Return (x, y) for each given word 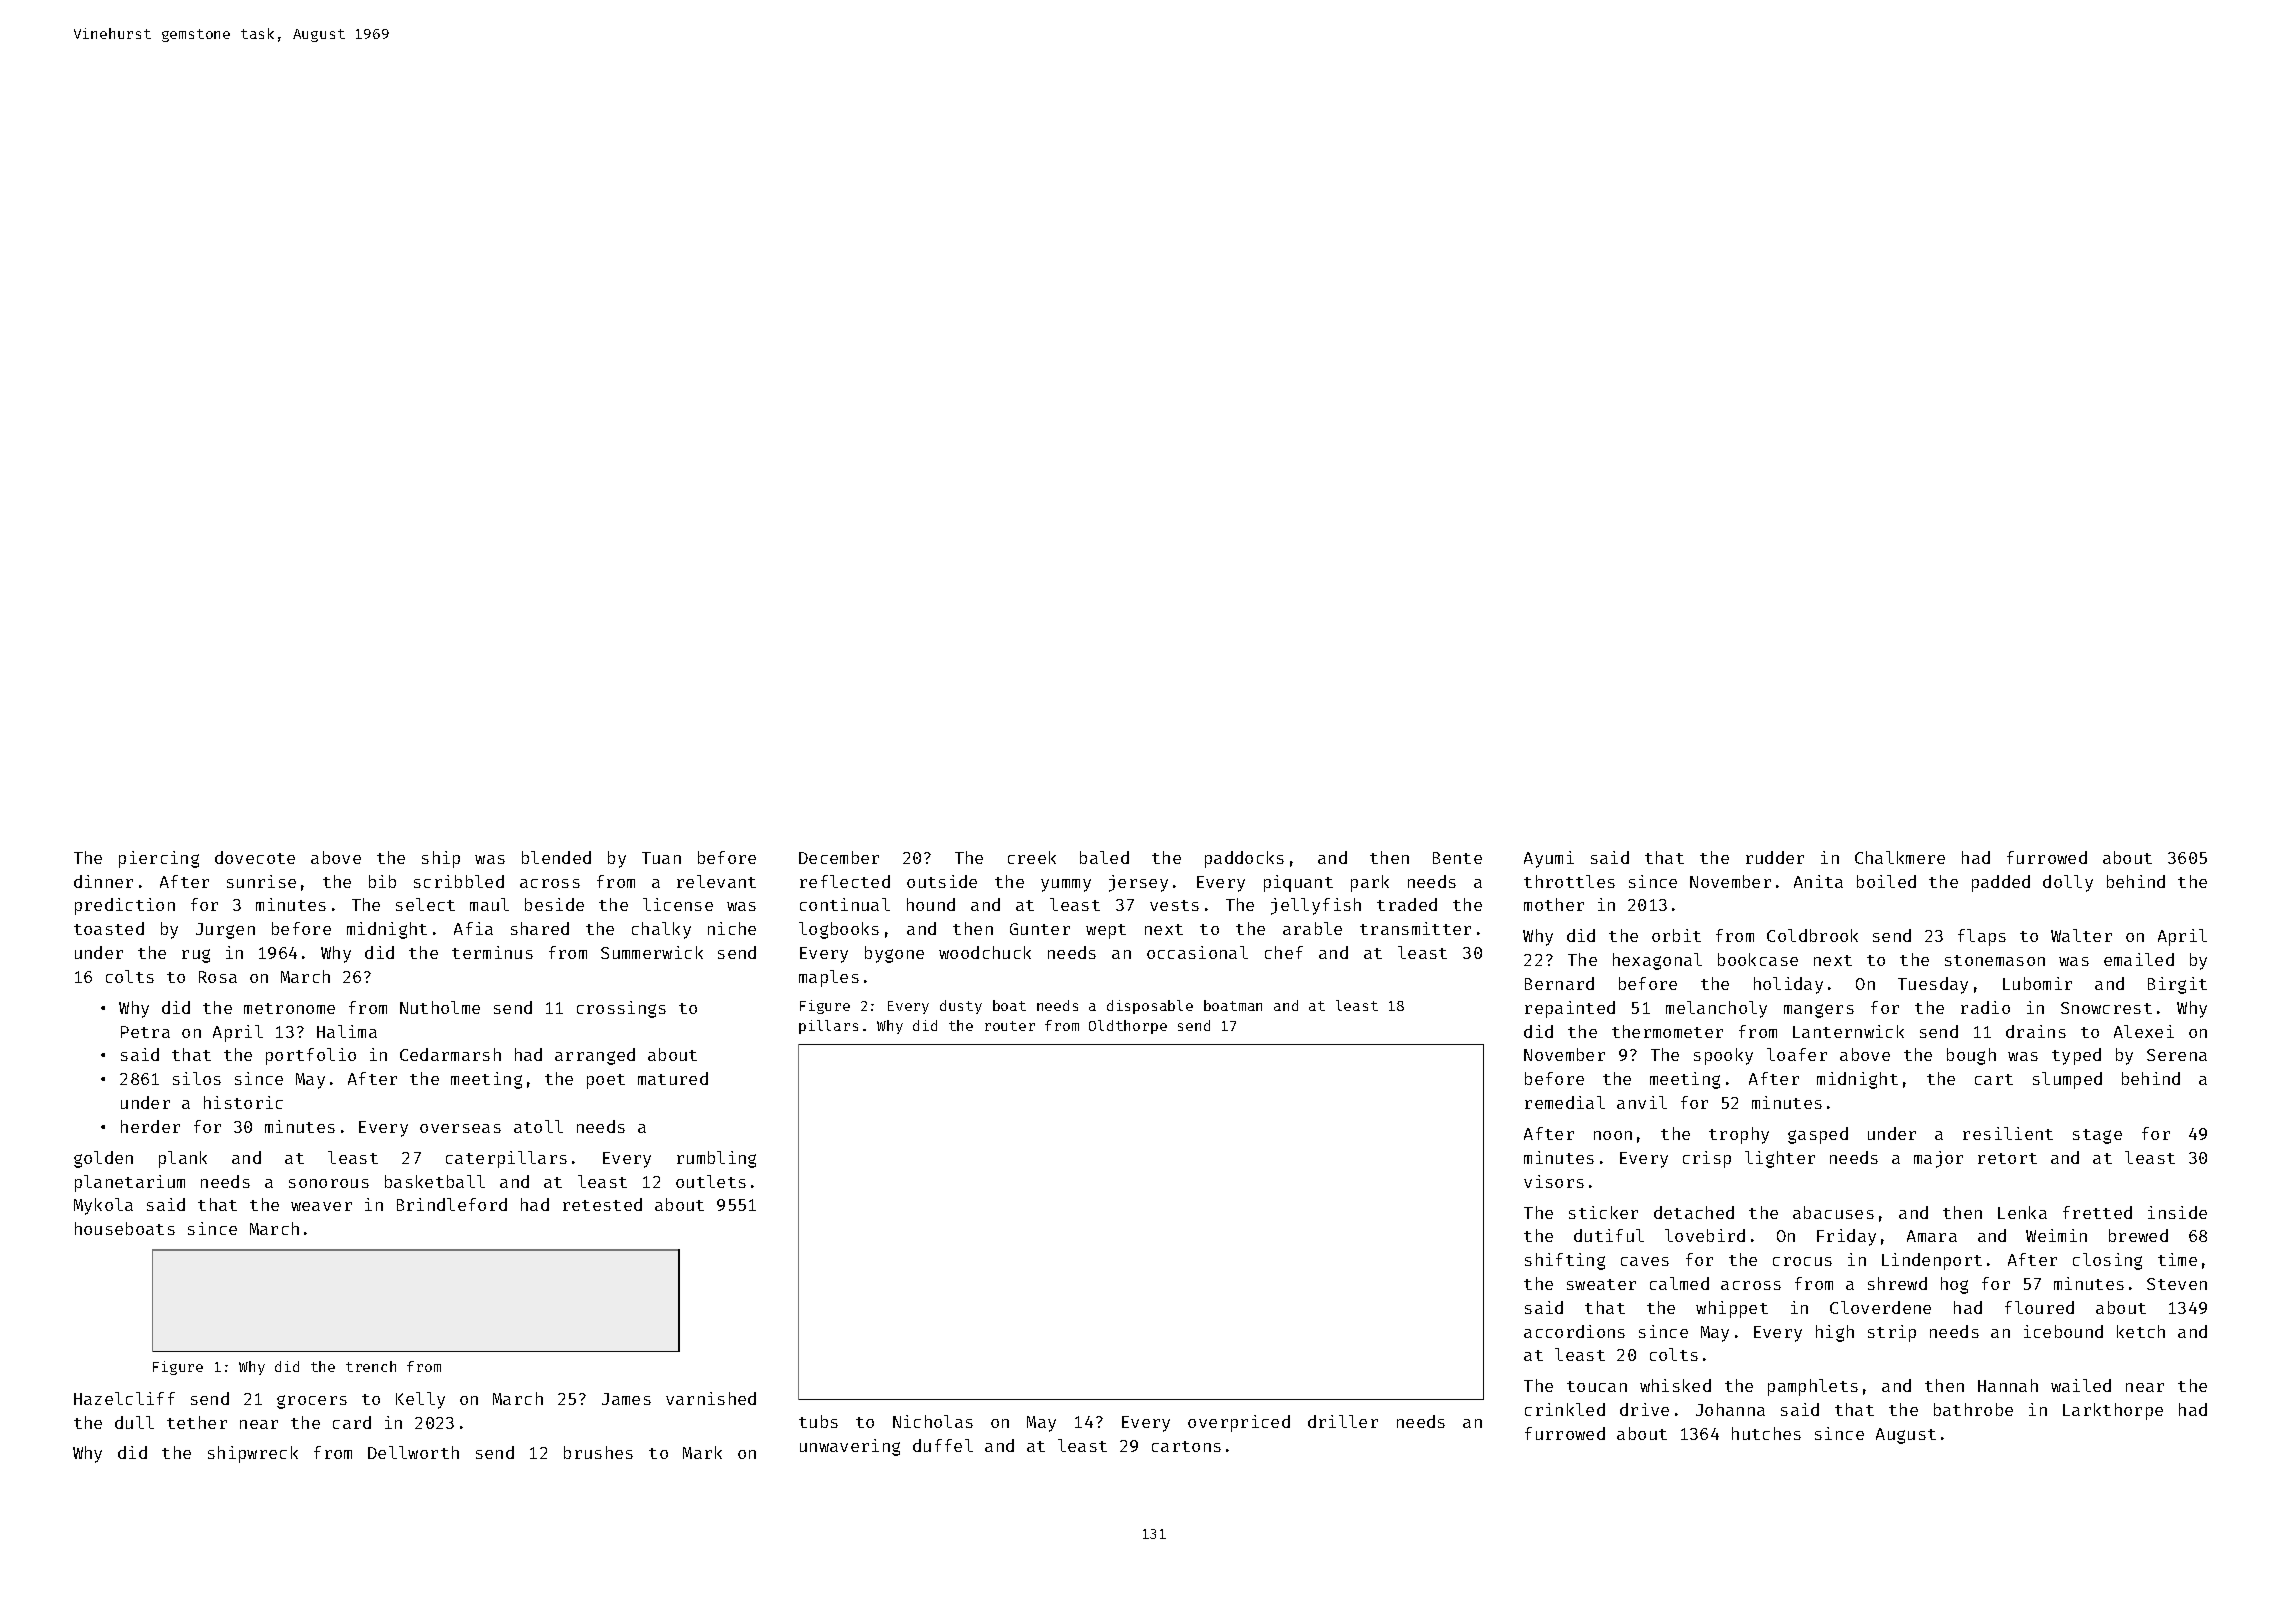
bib (382, 881)
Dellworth (413, 1452)
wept (1106, 931)
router (1010, 1026)
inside (2177, 1212)
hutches (1766, 1433)
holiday (1788, 985)
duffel (943, 1445)
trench (371, 1366)
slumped (2067, 1080)
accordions (1574, 1331)
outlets (711, 1181)
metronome (289, 1008)
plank (183, 1159)
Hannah (2008, 1385)
